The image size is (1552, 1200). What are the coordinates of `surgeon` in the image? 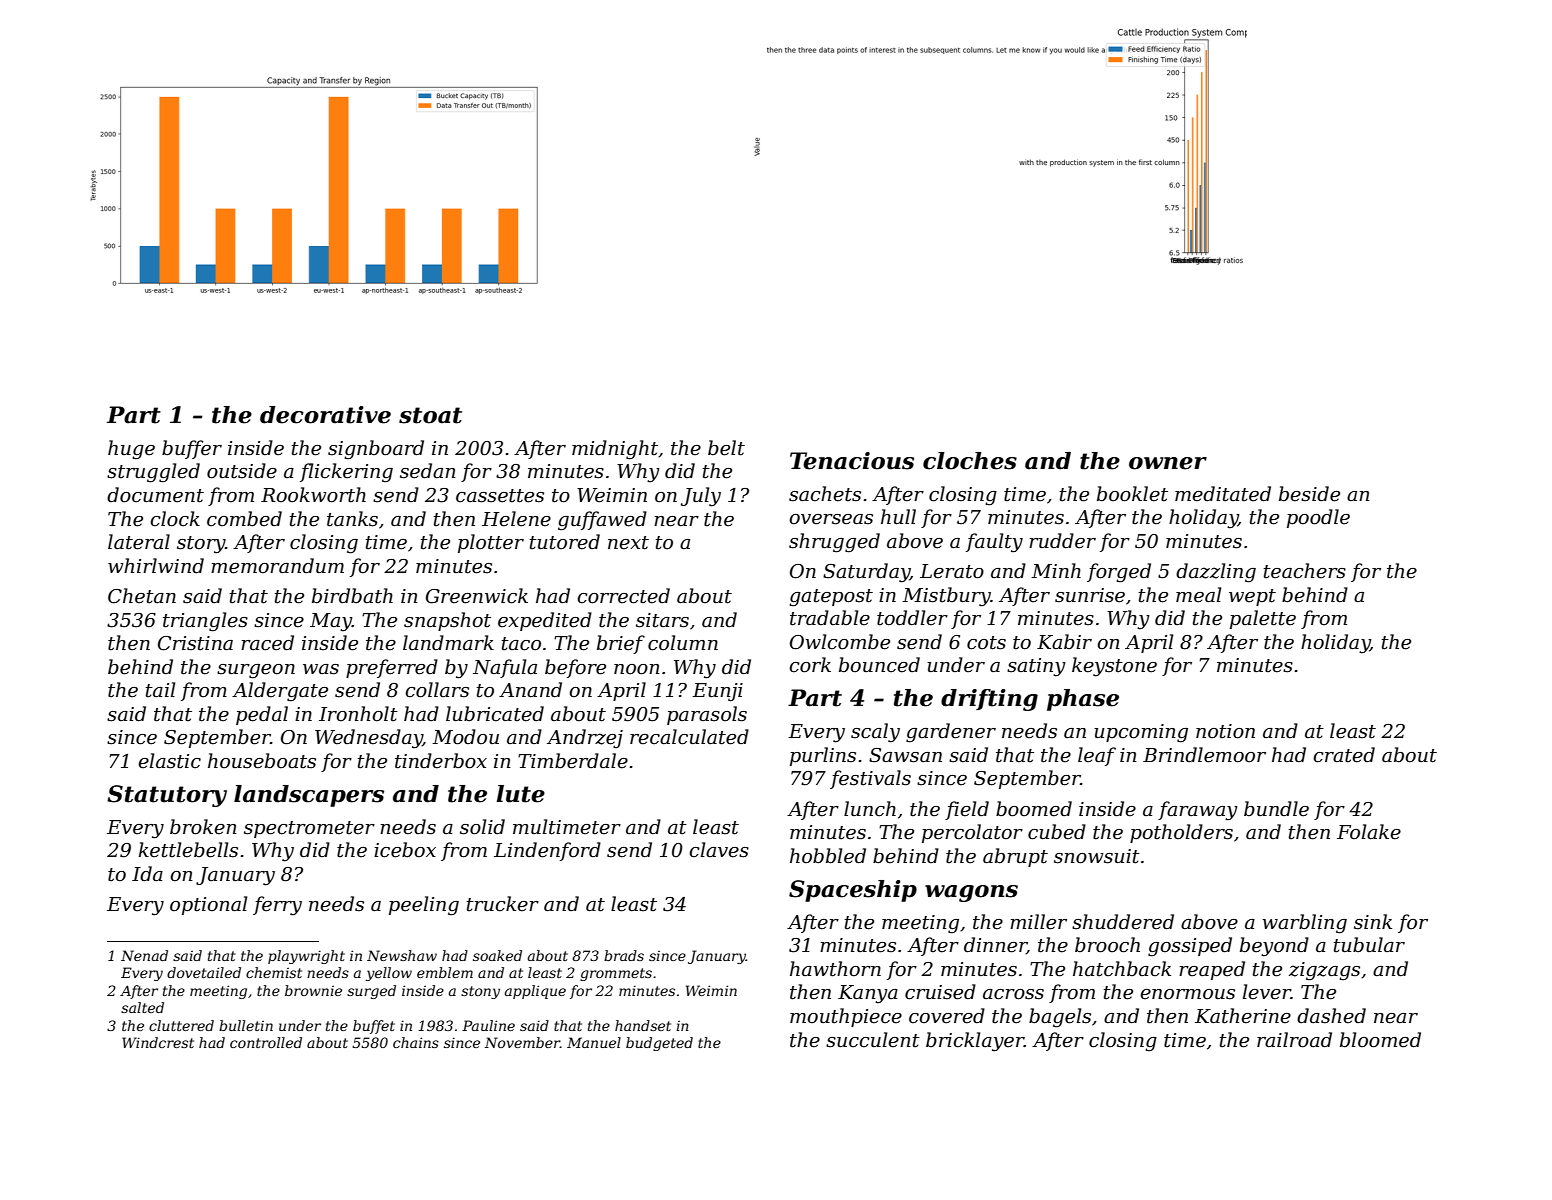 It's located at (256, 671).
